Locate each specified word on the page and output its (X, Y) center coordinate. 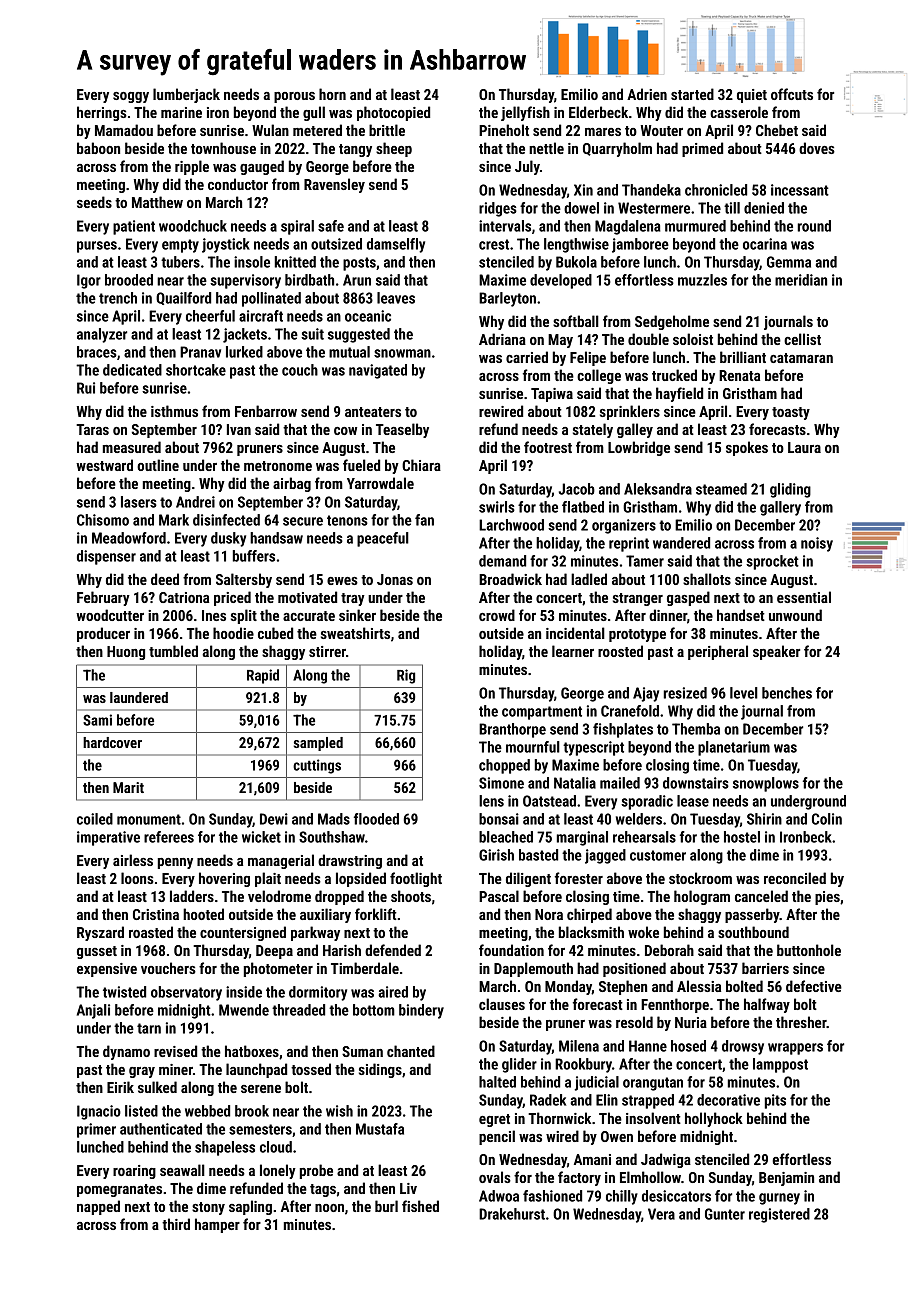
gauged (262, 167)
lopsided (361, 879)
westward (104, 465)
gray (142, 1072)
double (648, 339)
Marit (128, 787)
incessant (800, 190)
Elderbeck (598, 112)
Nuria (691, 1022)
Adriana (502, 339)
